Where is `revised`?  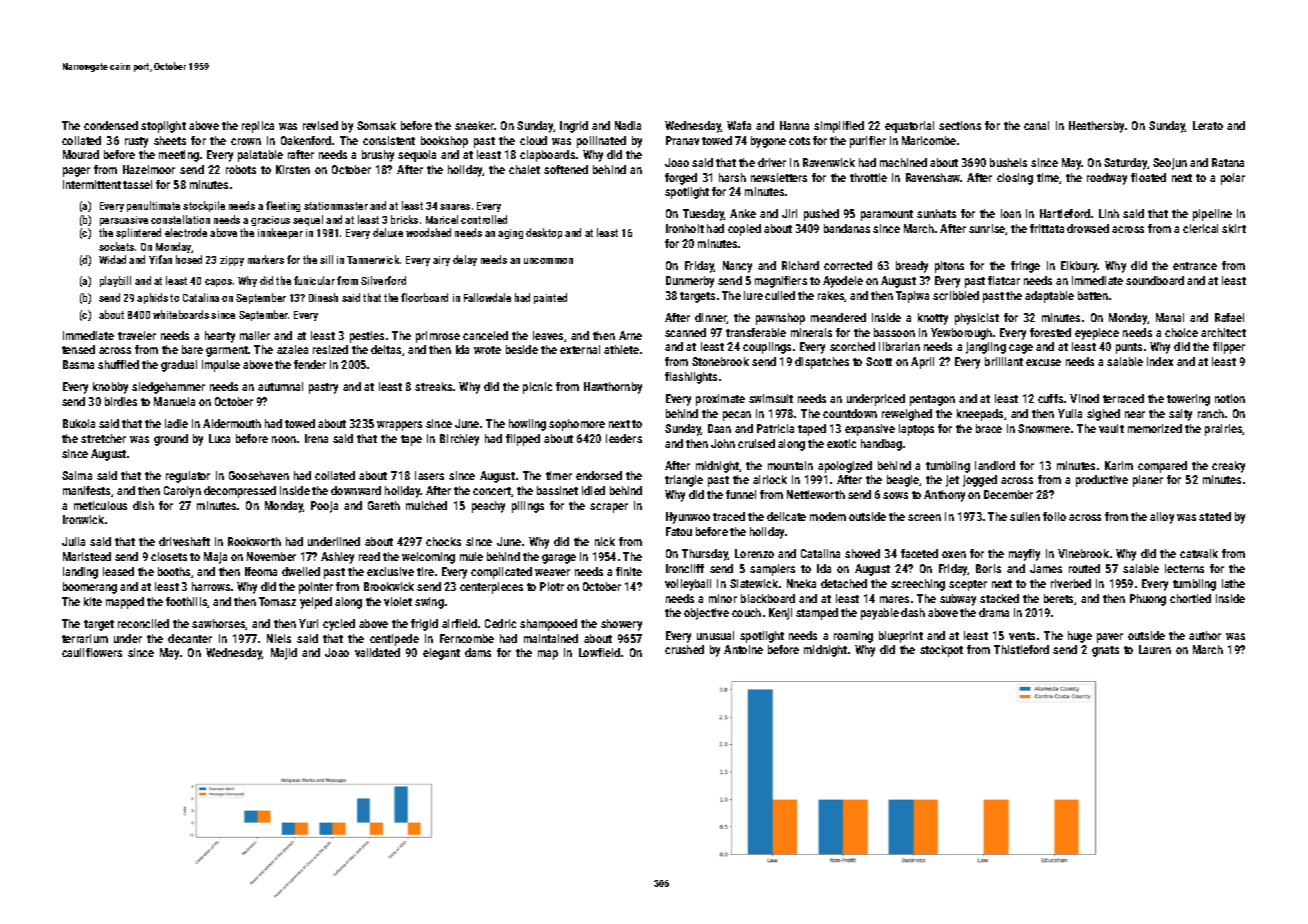
revised is located at coordinates (320, 125).
